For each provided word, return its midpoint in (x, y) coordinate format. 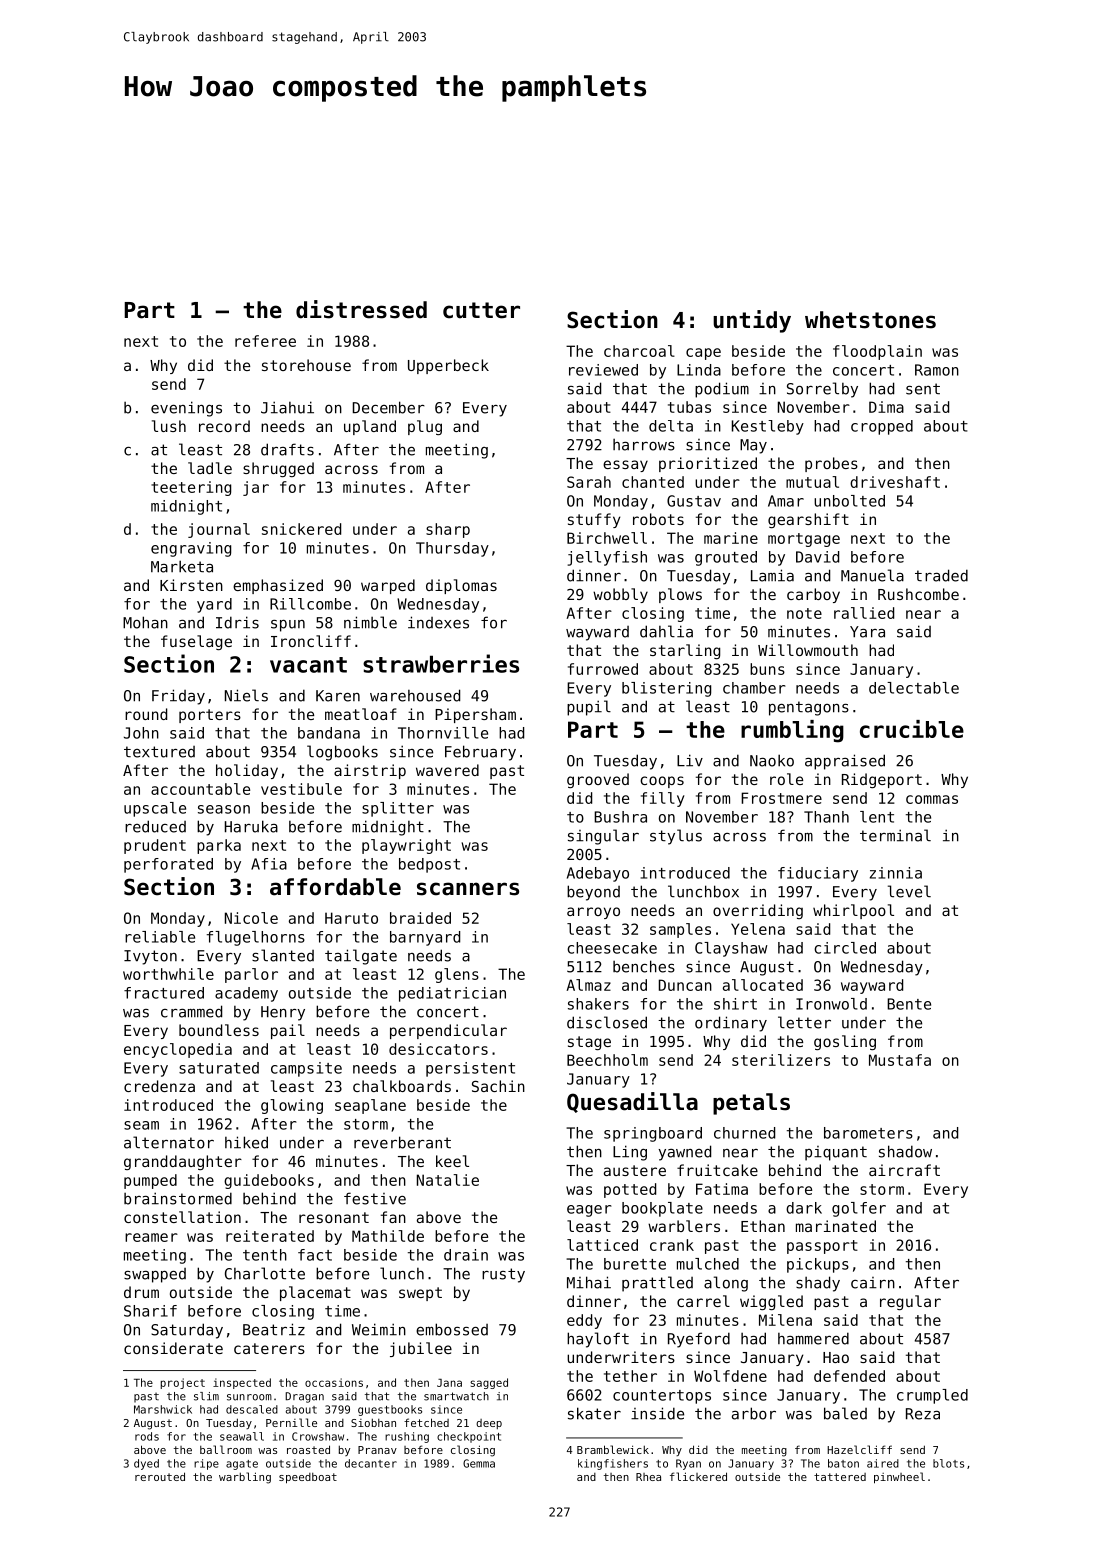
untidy (752, 321)
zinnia (896, 873)
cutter (481, 310)
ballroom (226, 1449)
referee (265, 341)
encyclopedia (178, 1050)
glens (457, 975)
